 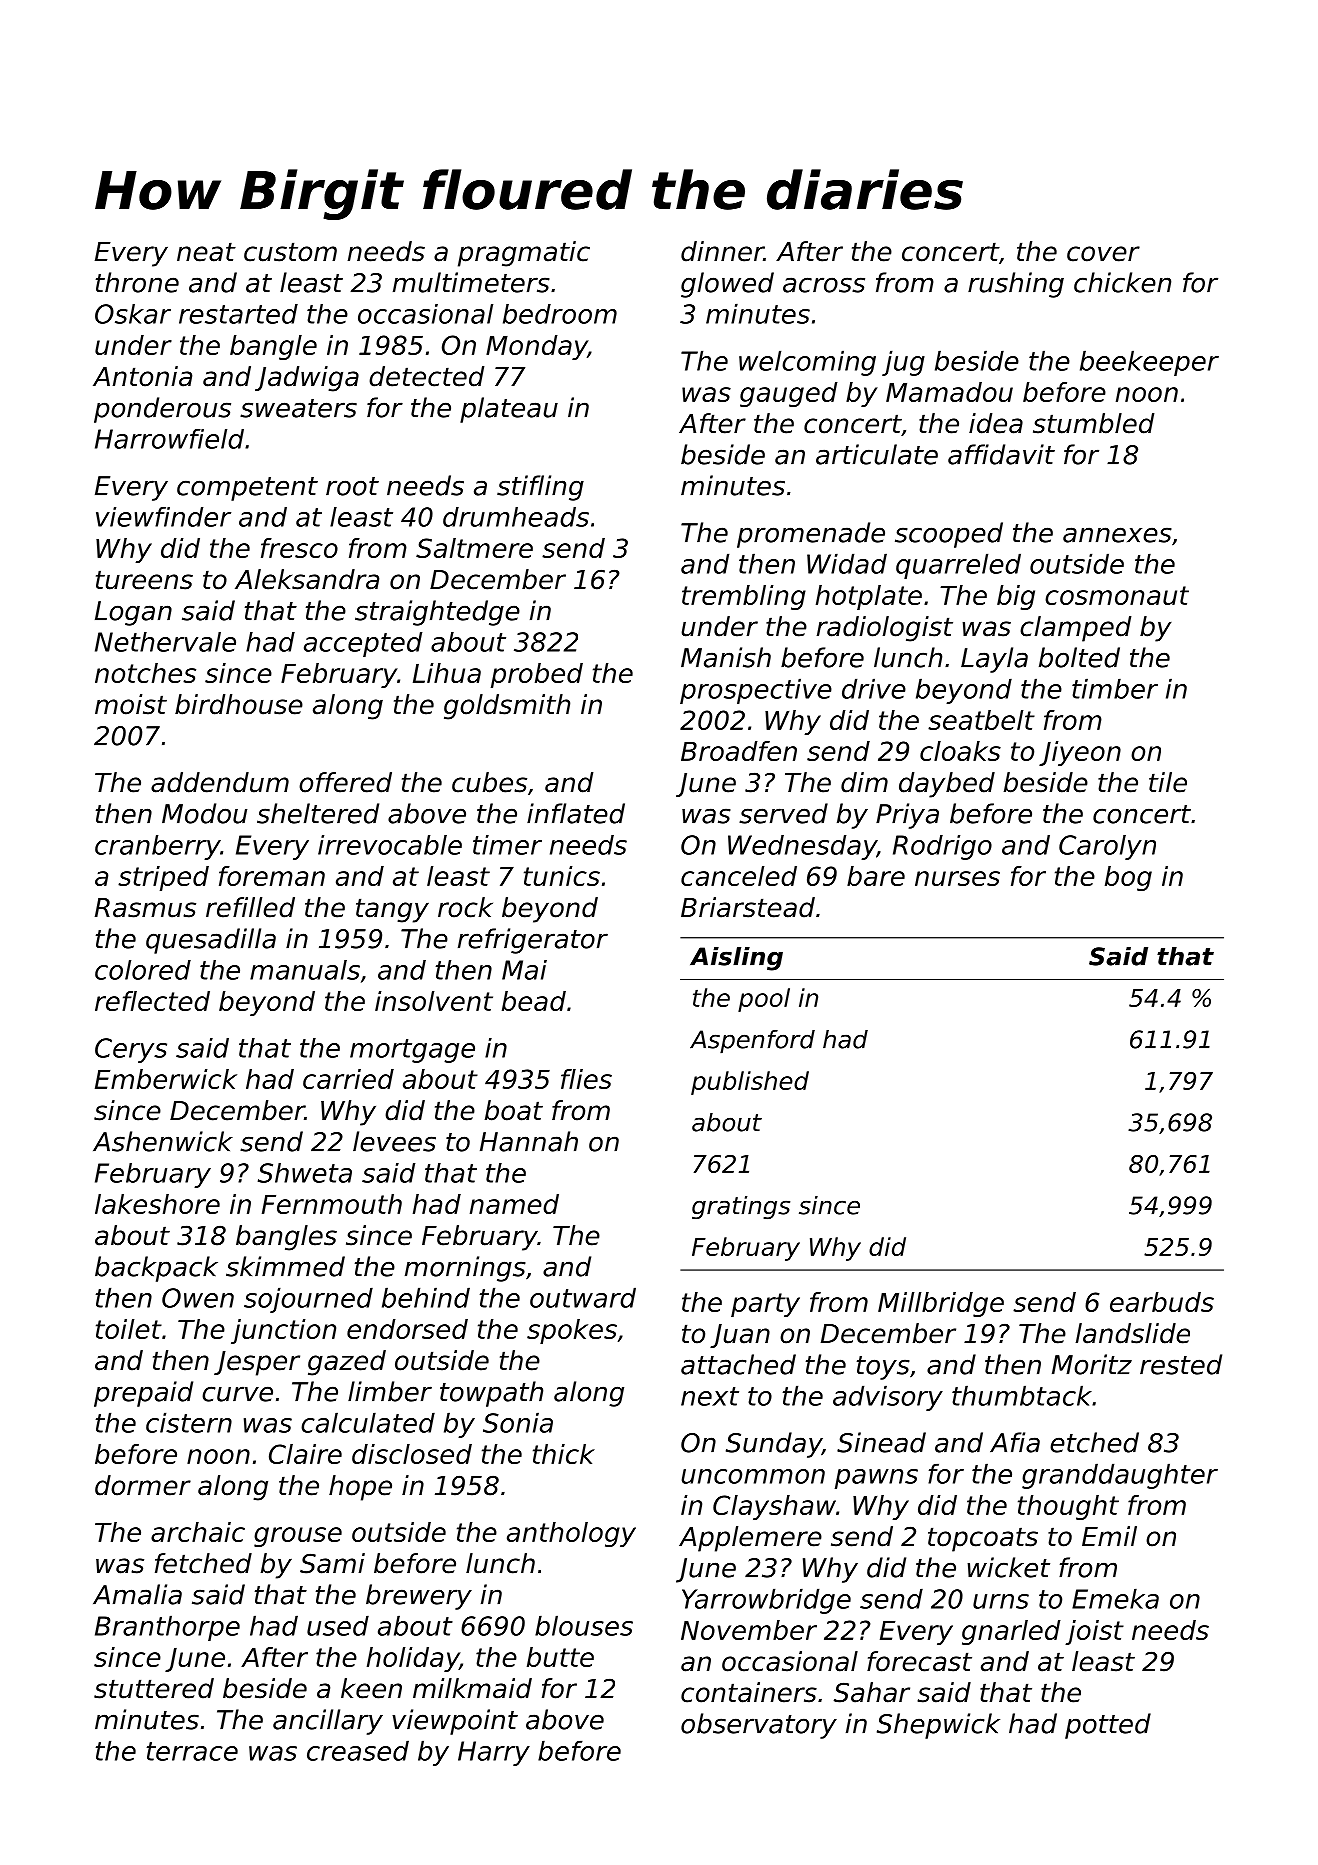 What do you see at coordinates (514, 1204) in the document?
I see `named` at bounding box center [514, 1204].
